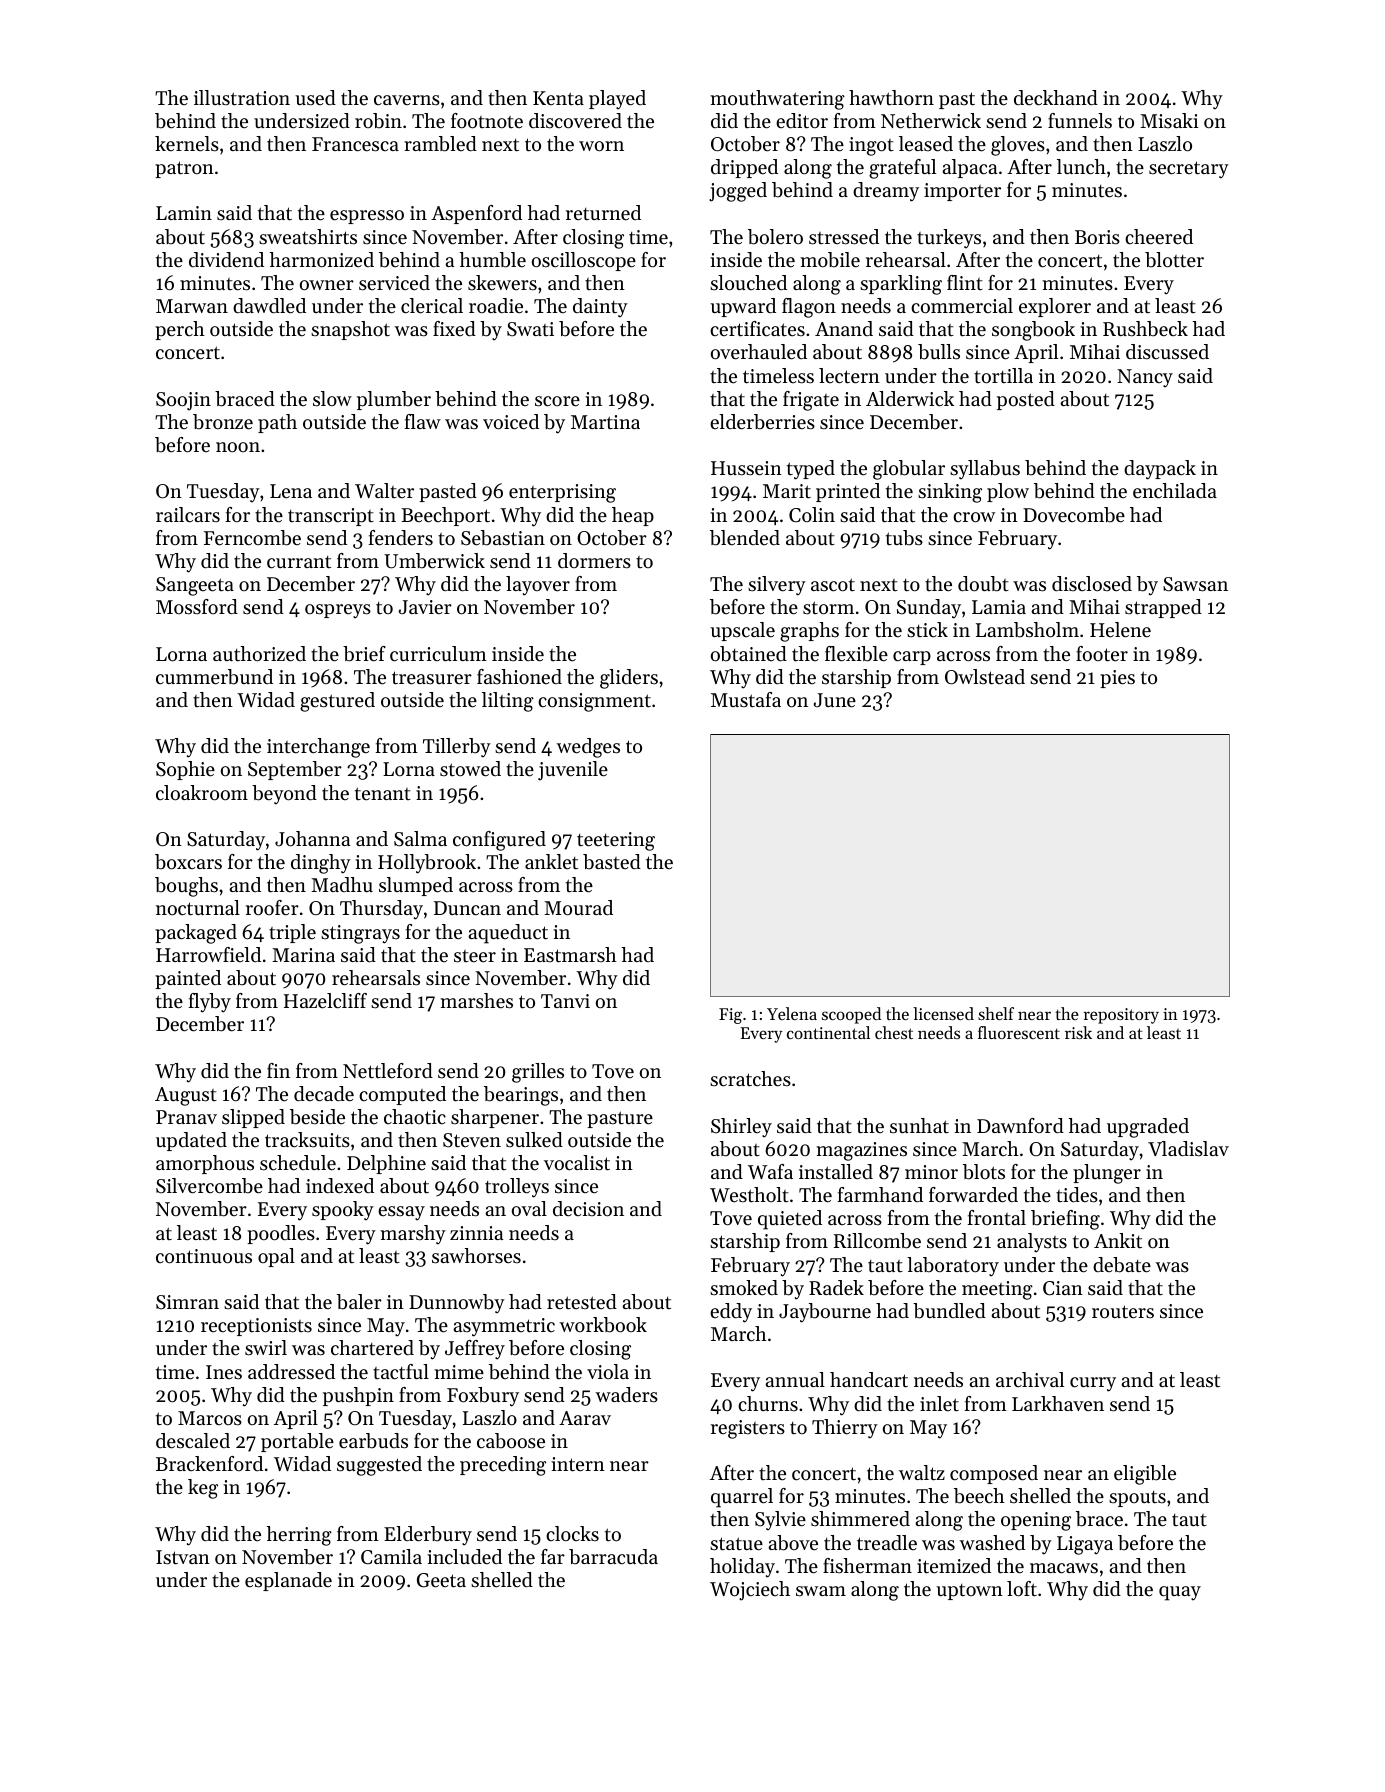 The height and width of the screenshot is (1792, 1385). I want to click on pies, so click(1117, 679).
